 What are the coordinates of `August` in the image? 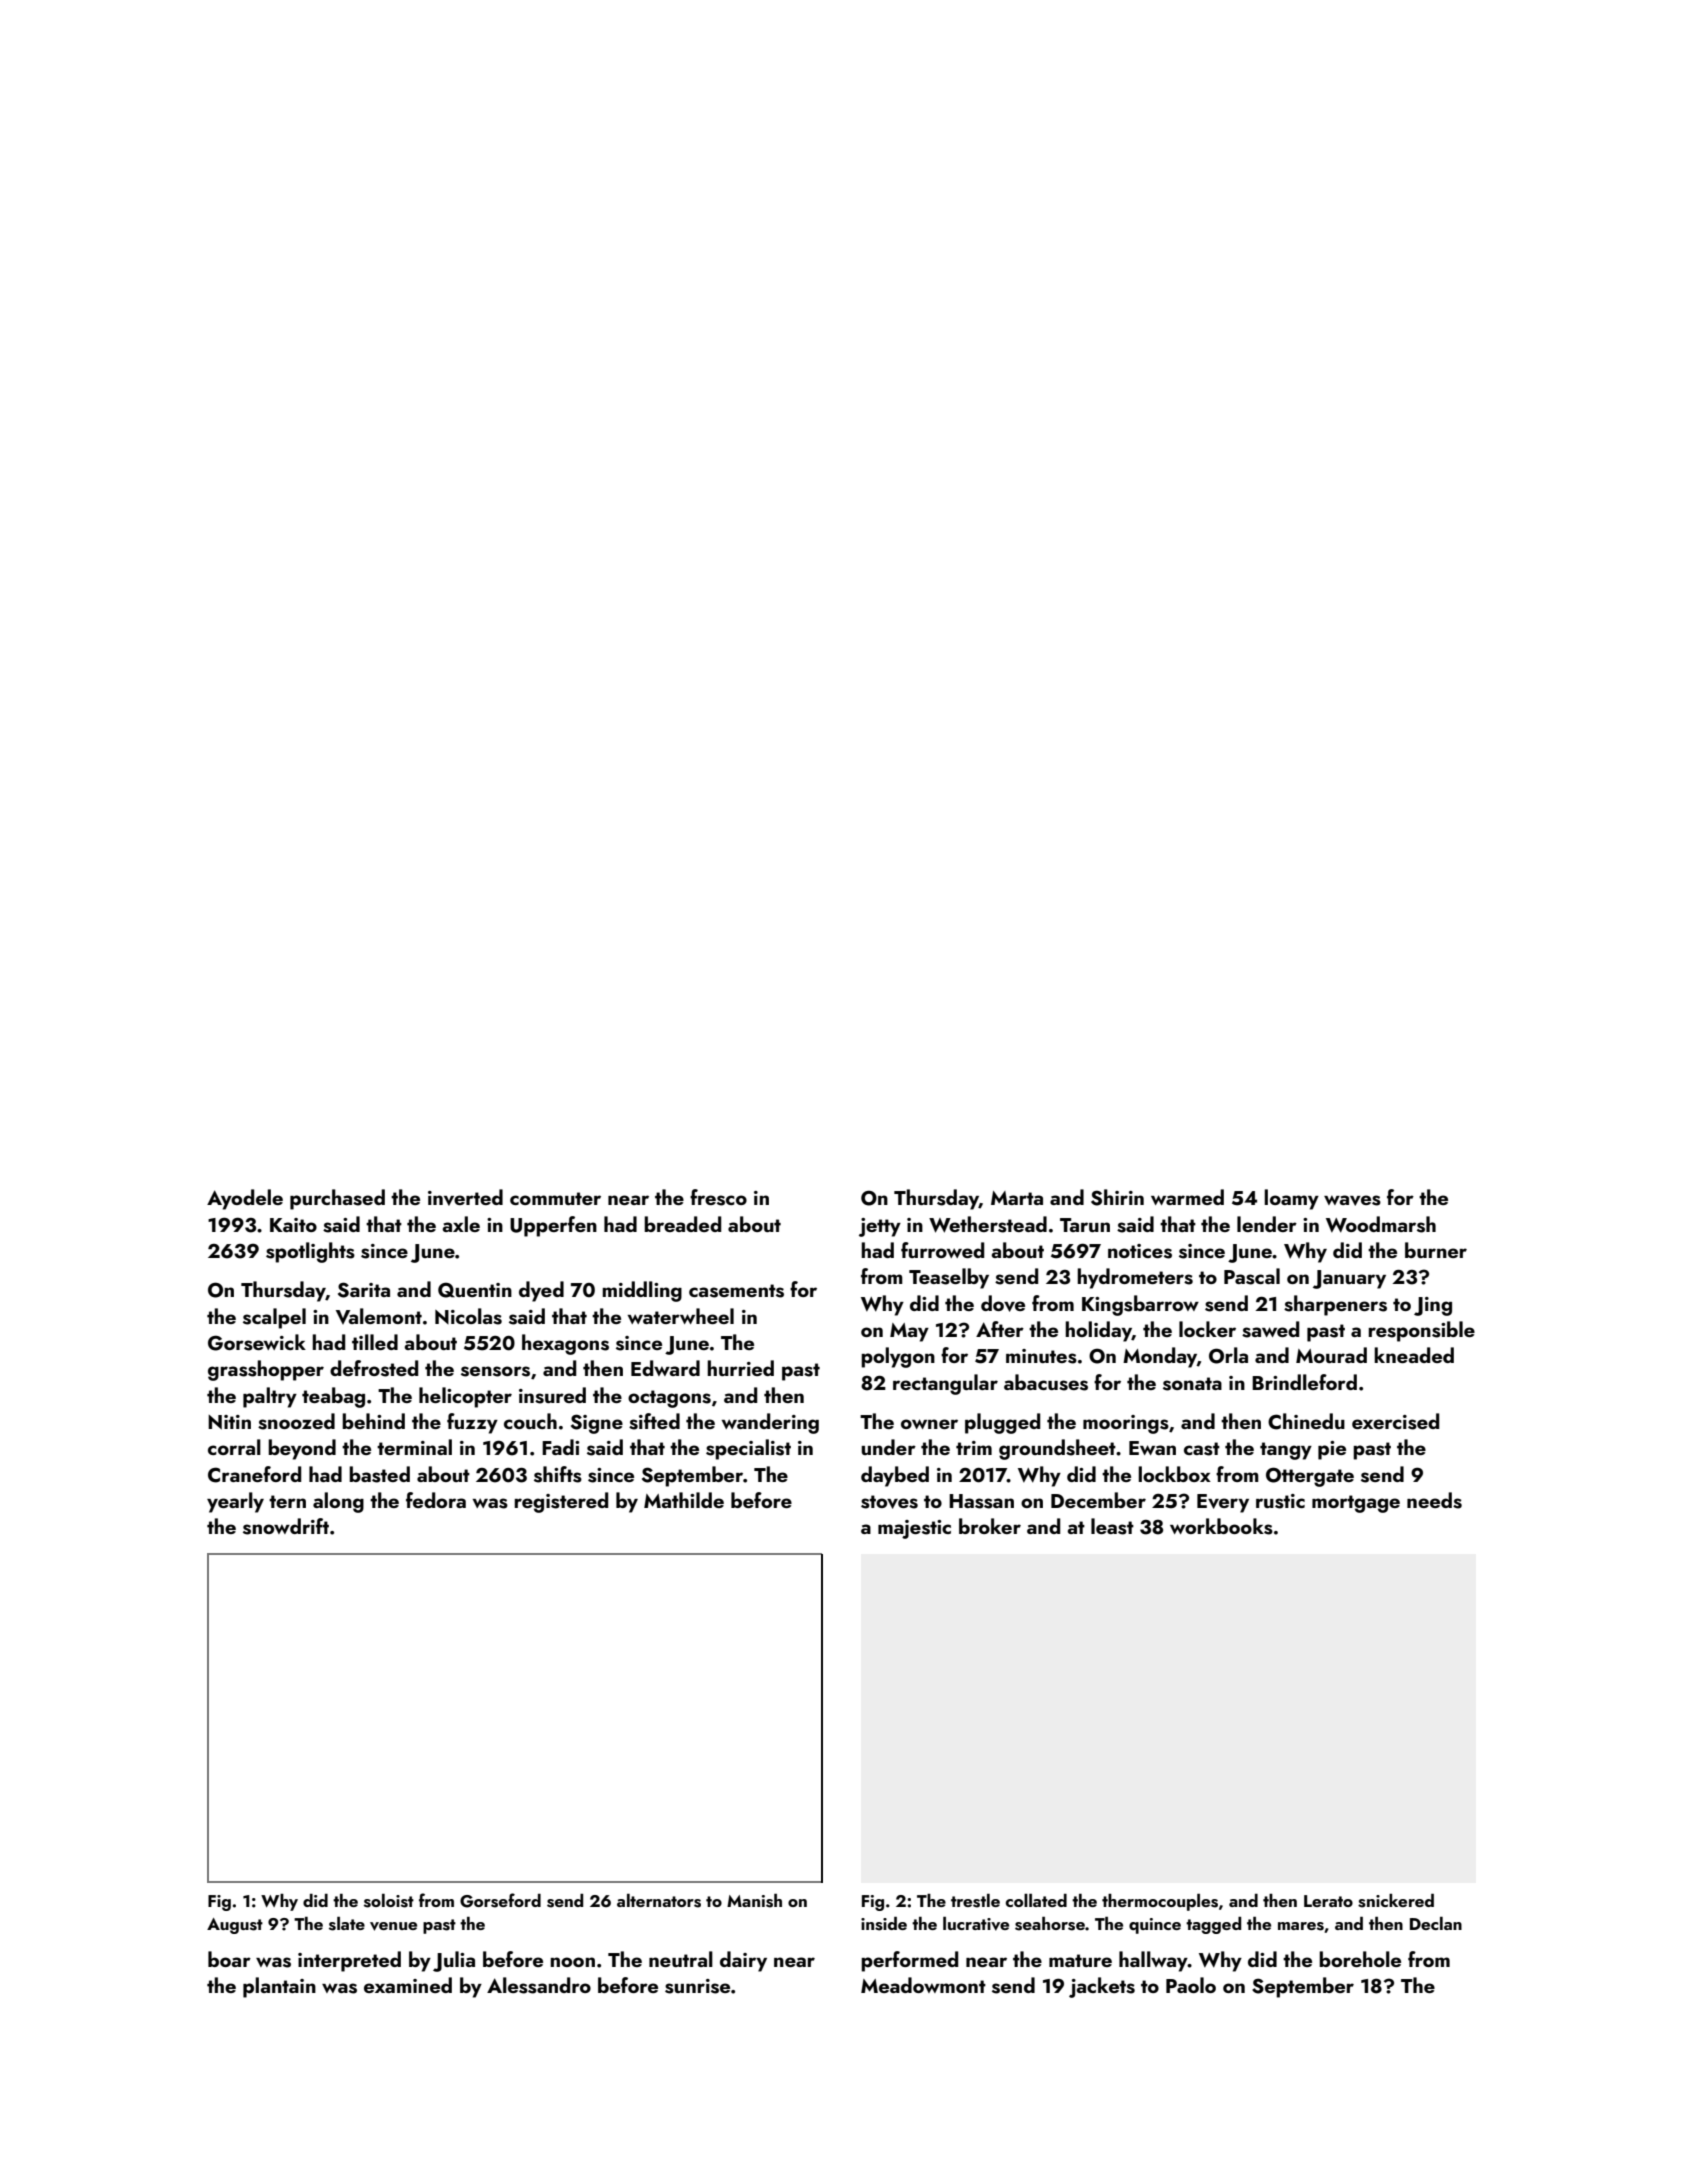 It's located at (235, 1926).
